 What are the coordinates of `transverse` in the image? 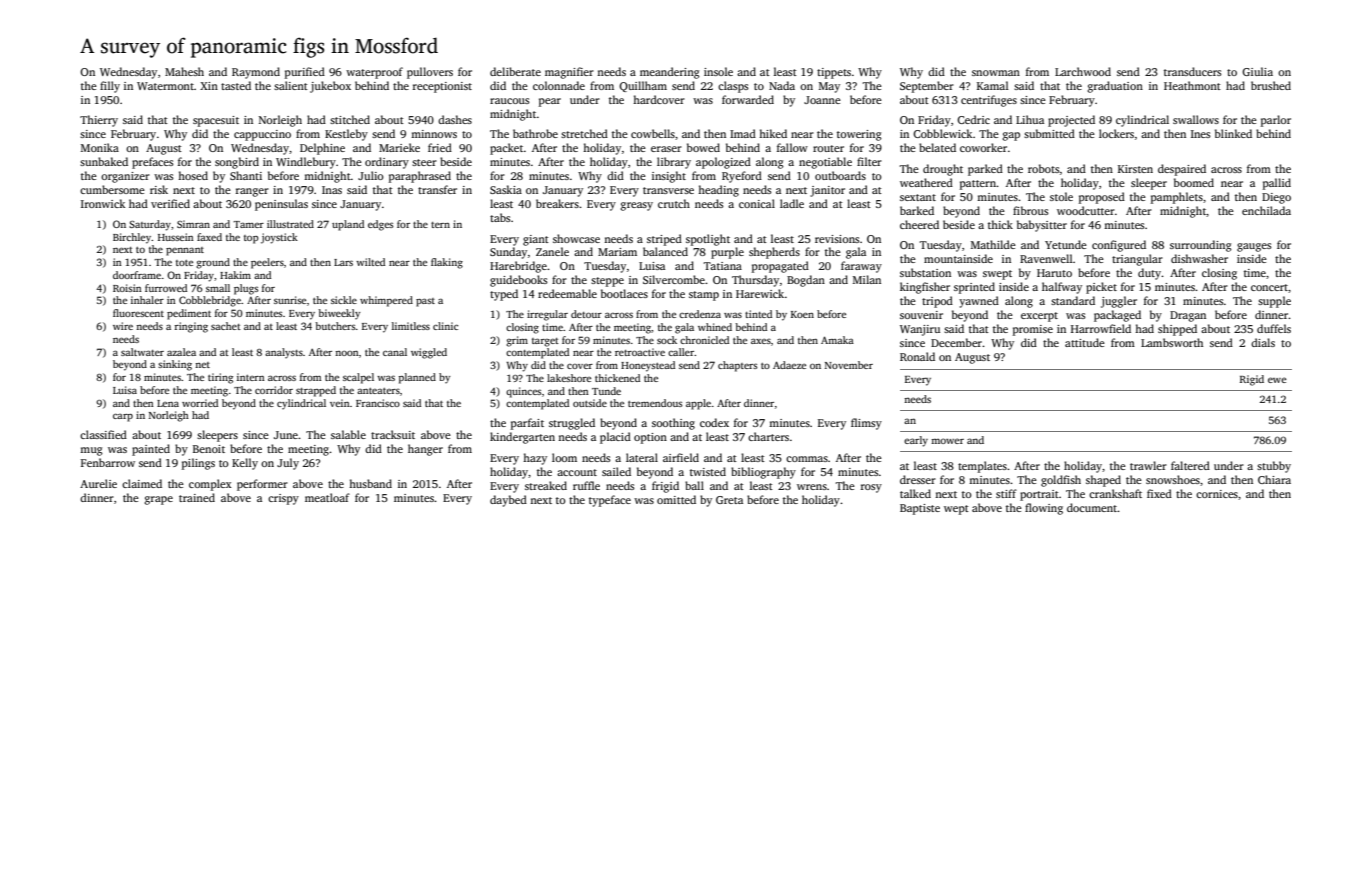 It's located at (668, 190).
